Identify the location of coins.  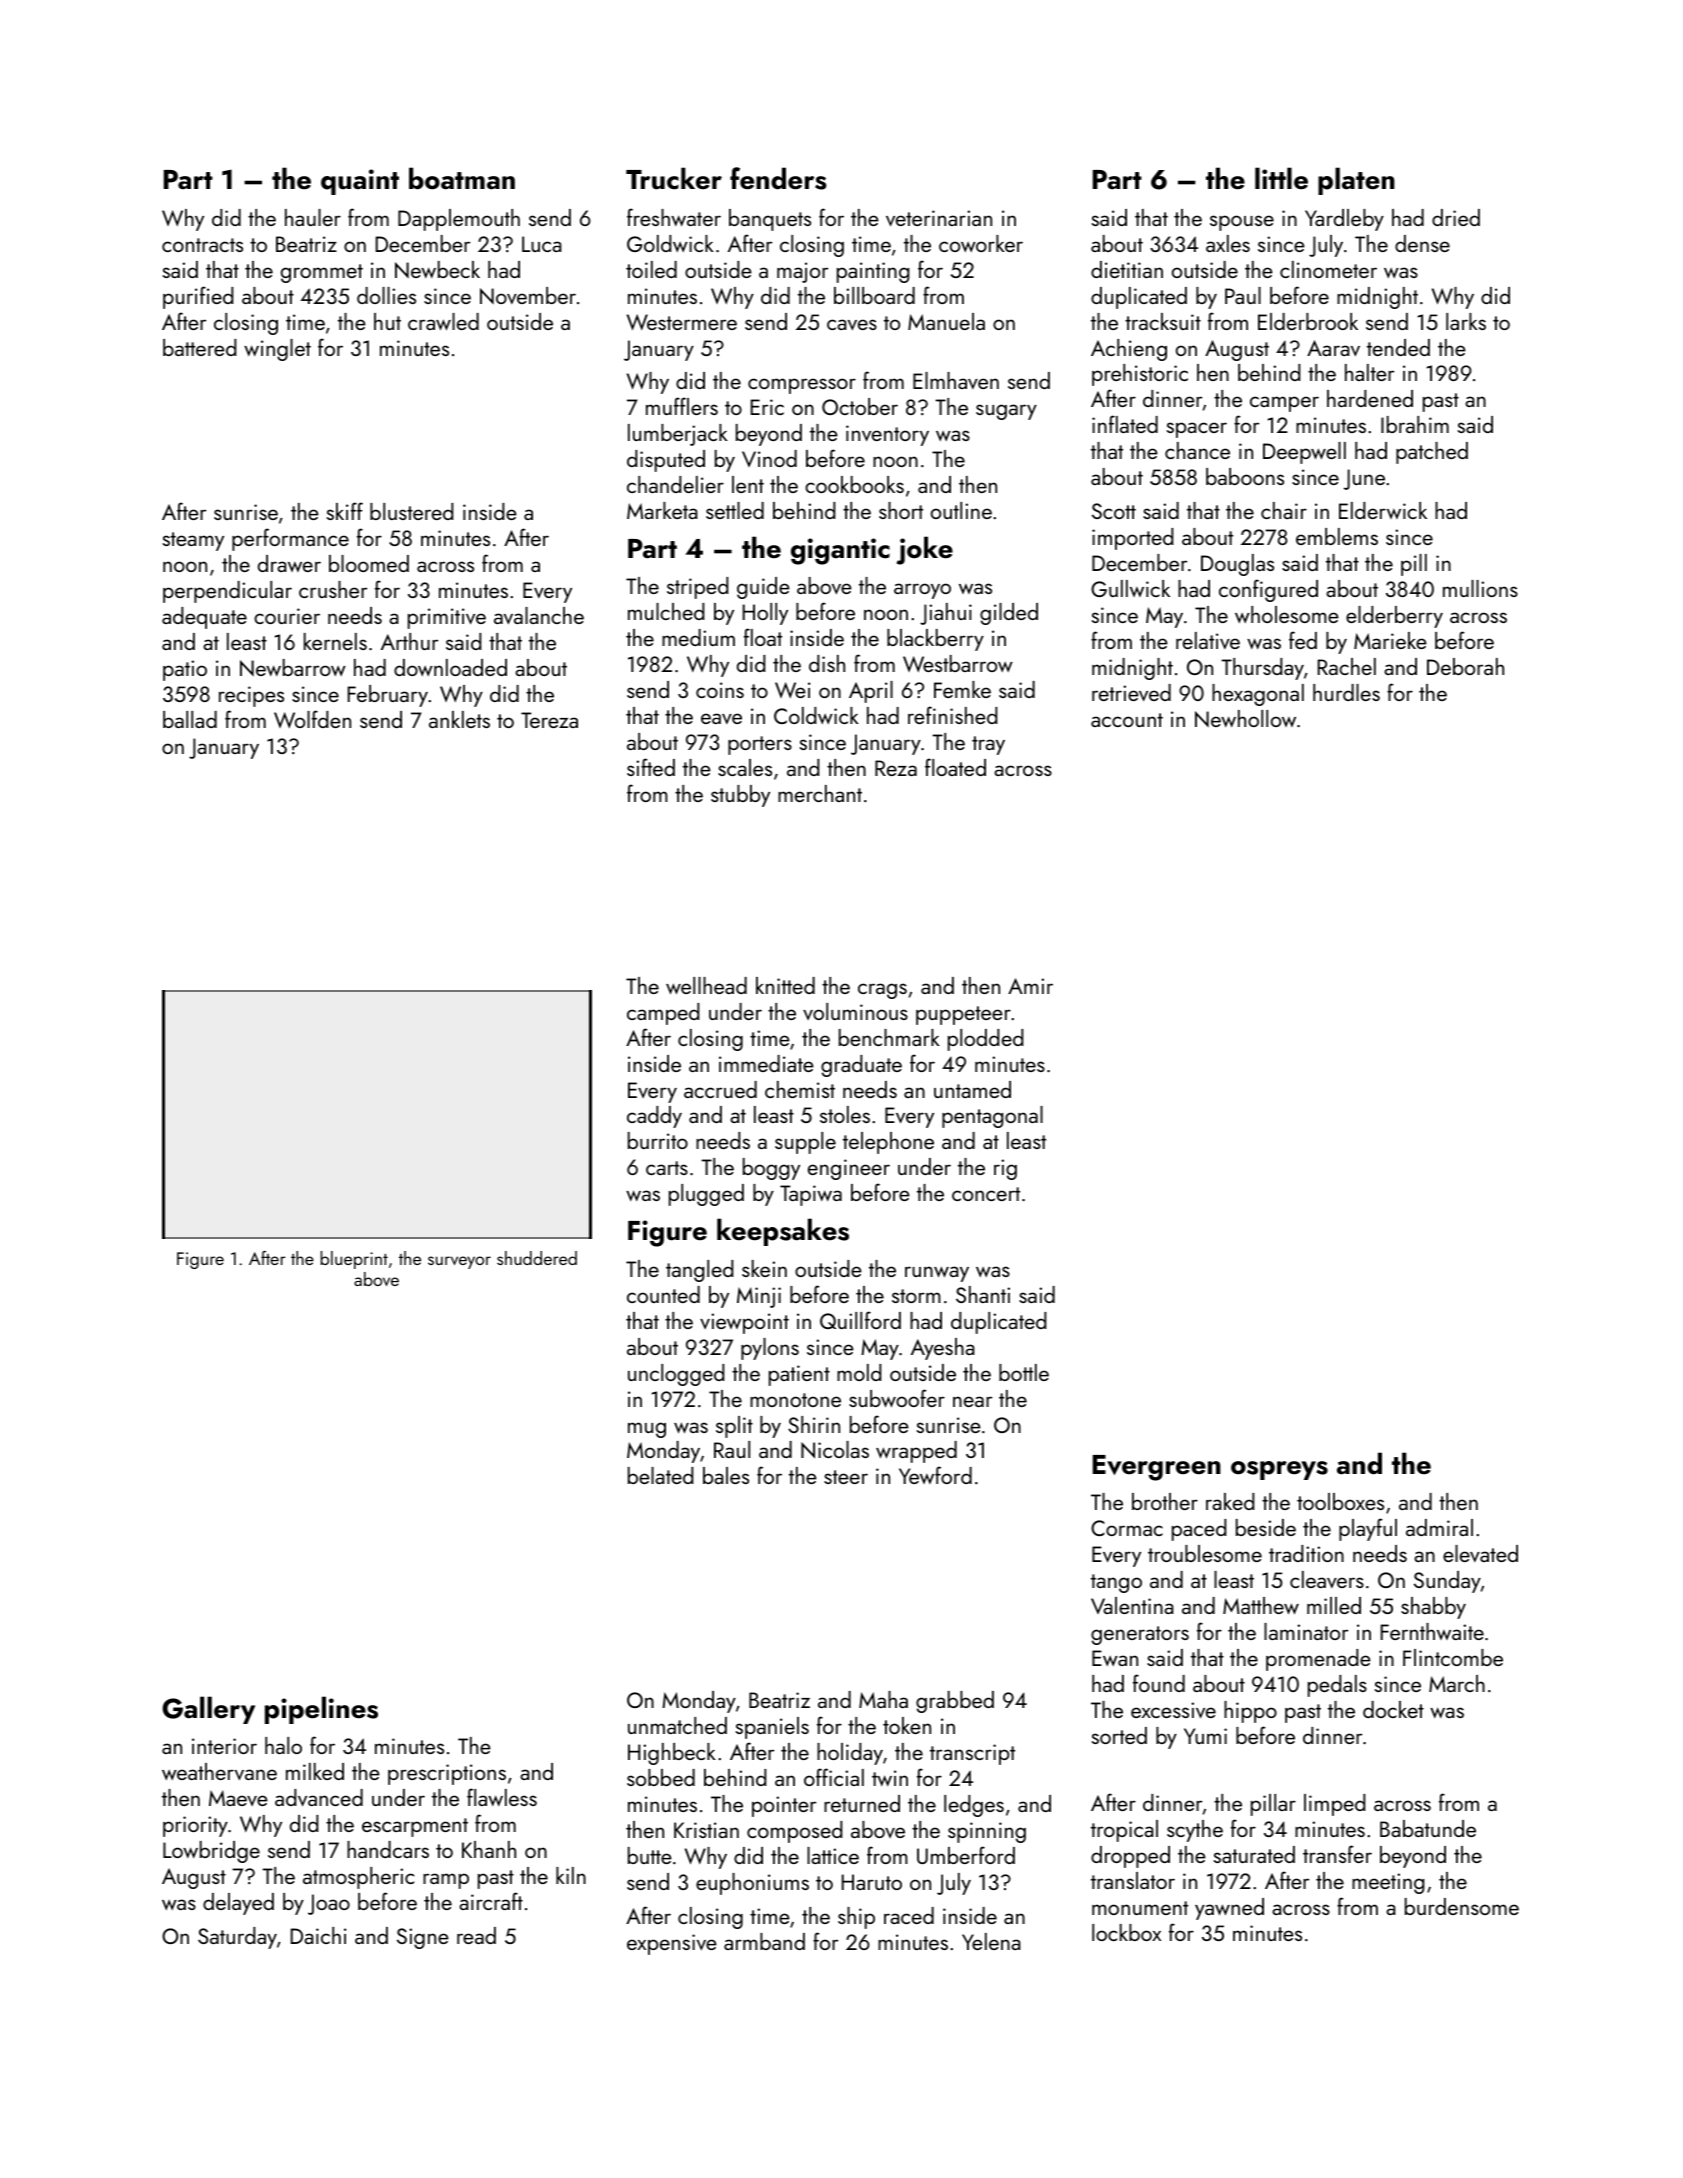
(720, 690).
